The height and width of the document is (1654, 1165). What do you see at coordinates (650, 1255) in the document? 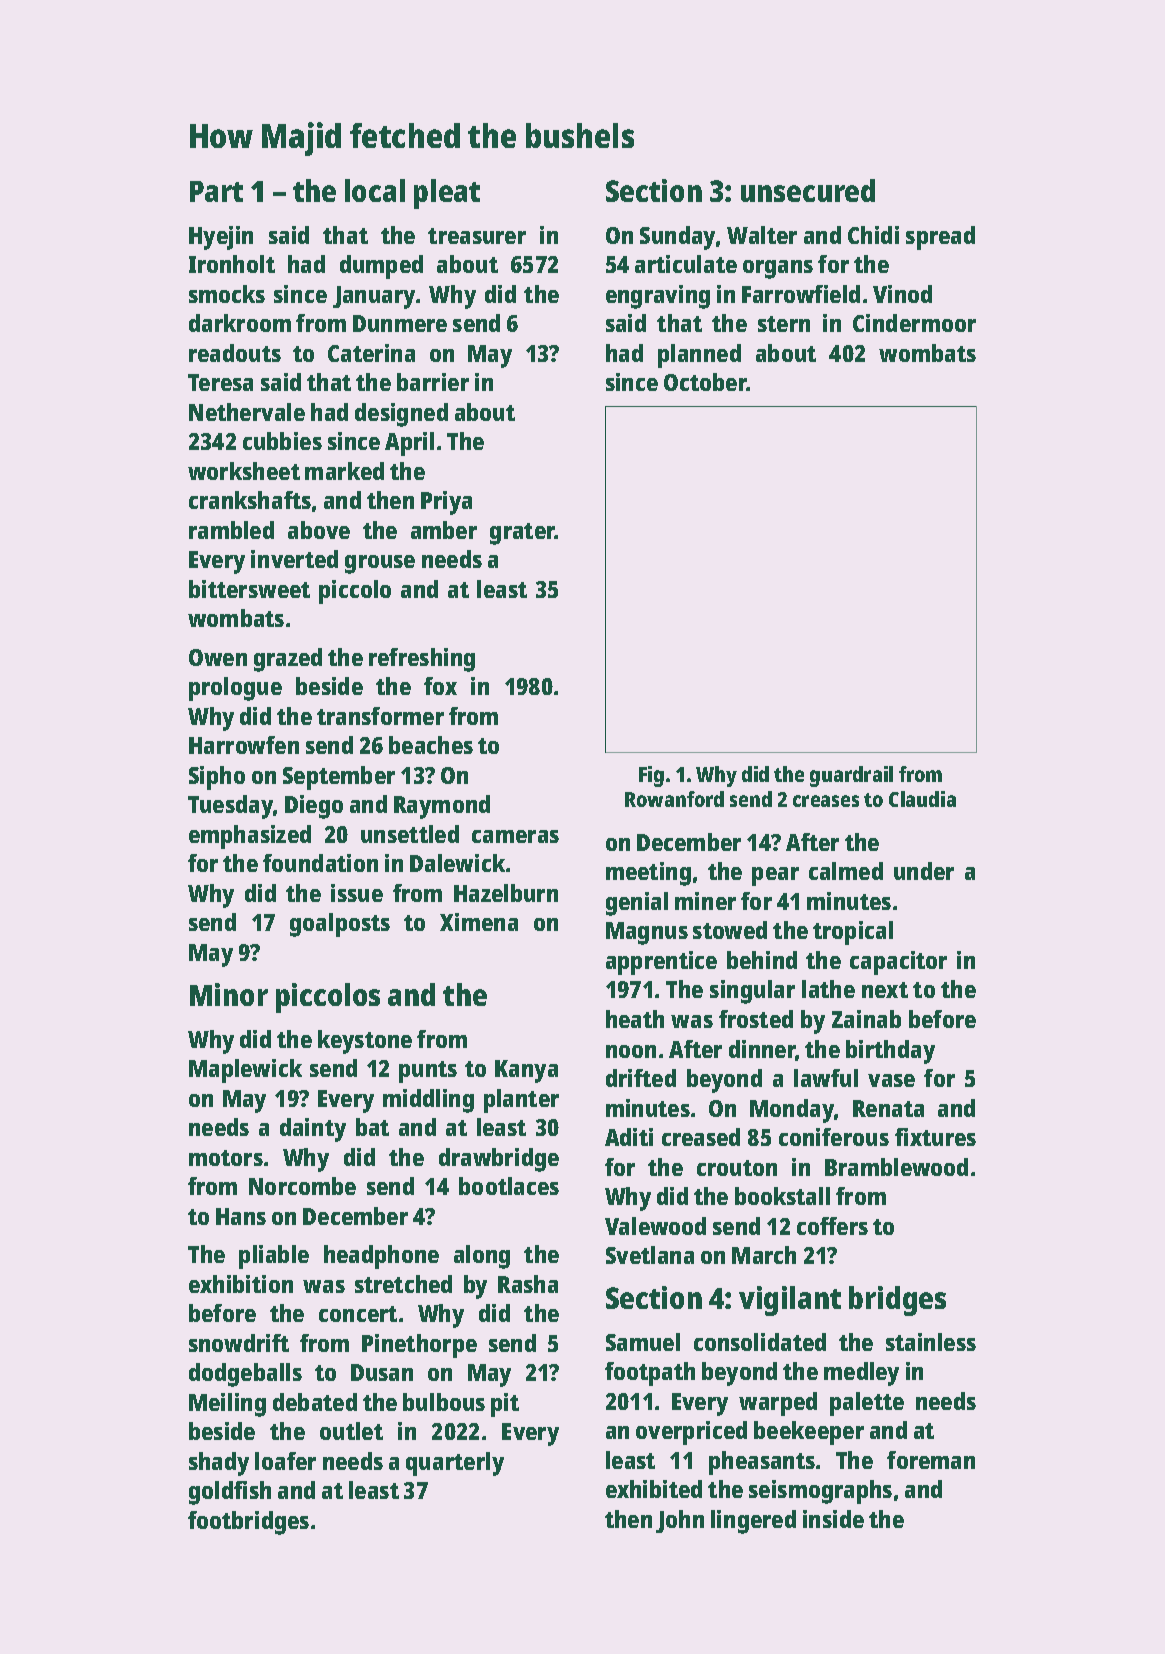
I see `Svetlana` at bounding box center [650, 1255].
